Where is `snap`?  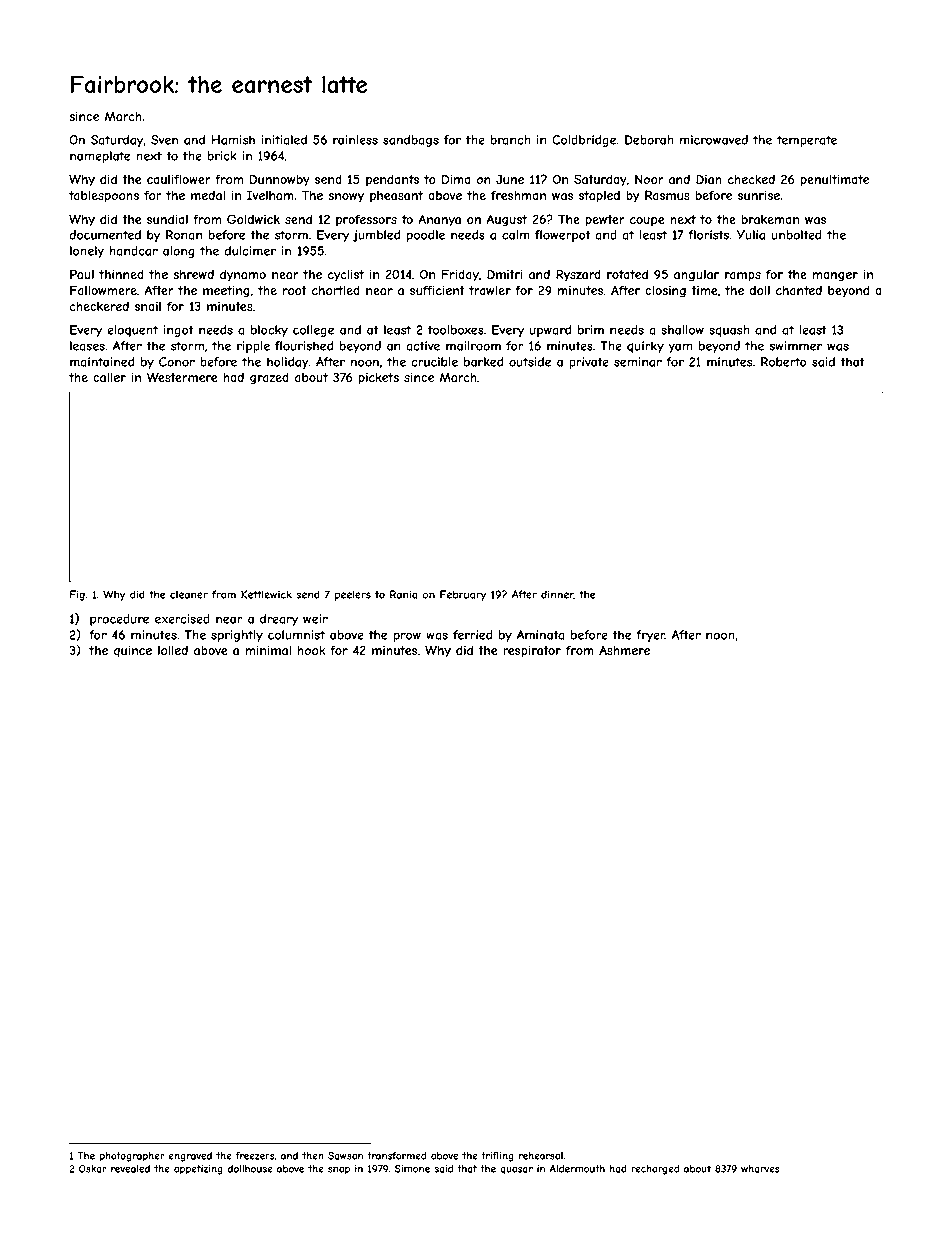
snap is located at coordinates (339, 1171).
